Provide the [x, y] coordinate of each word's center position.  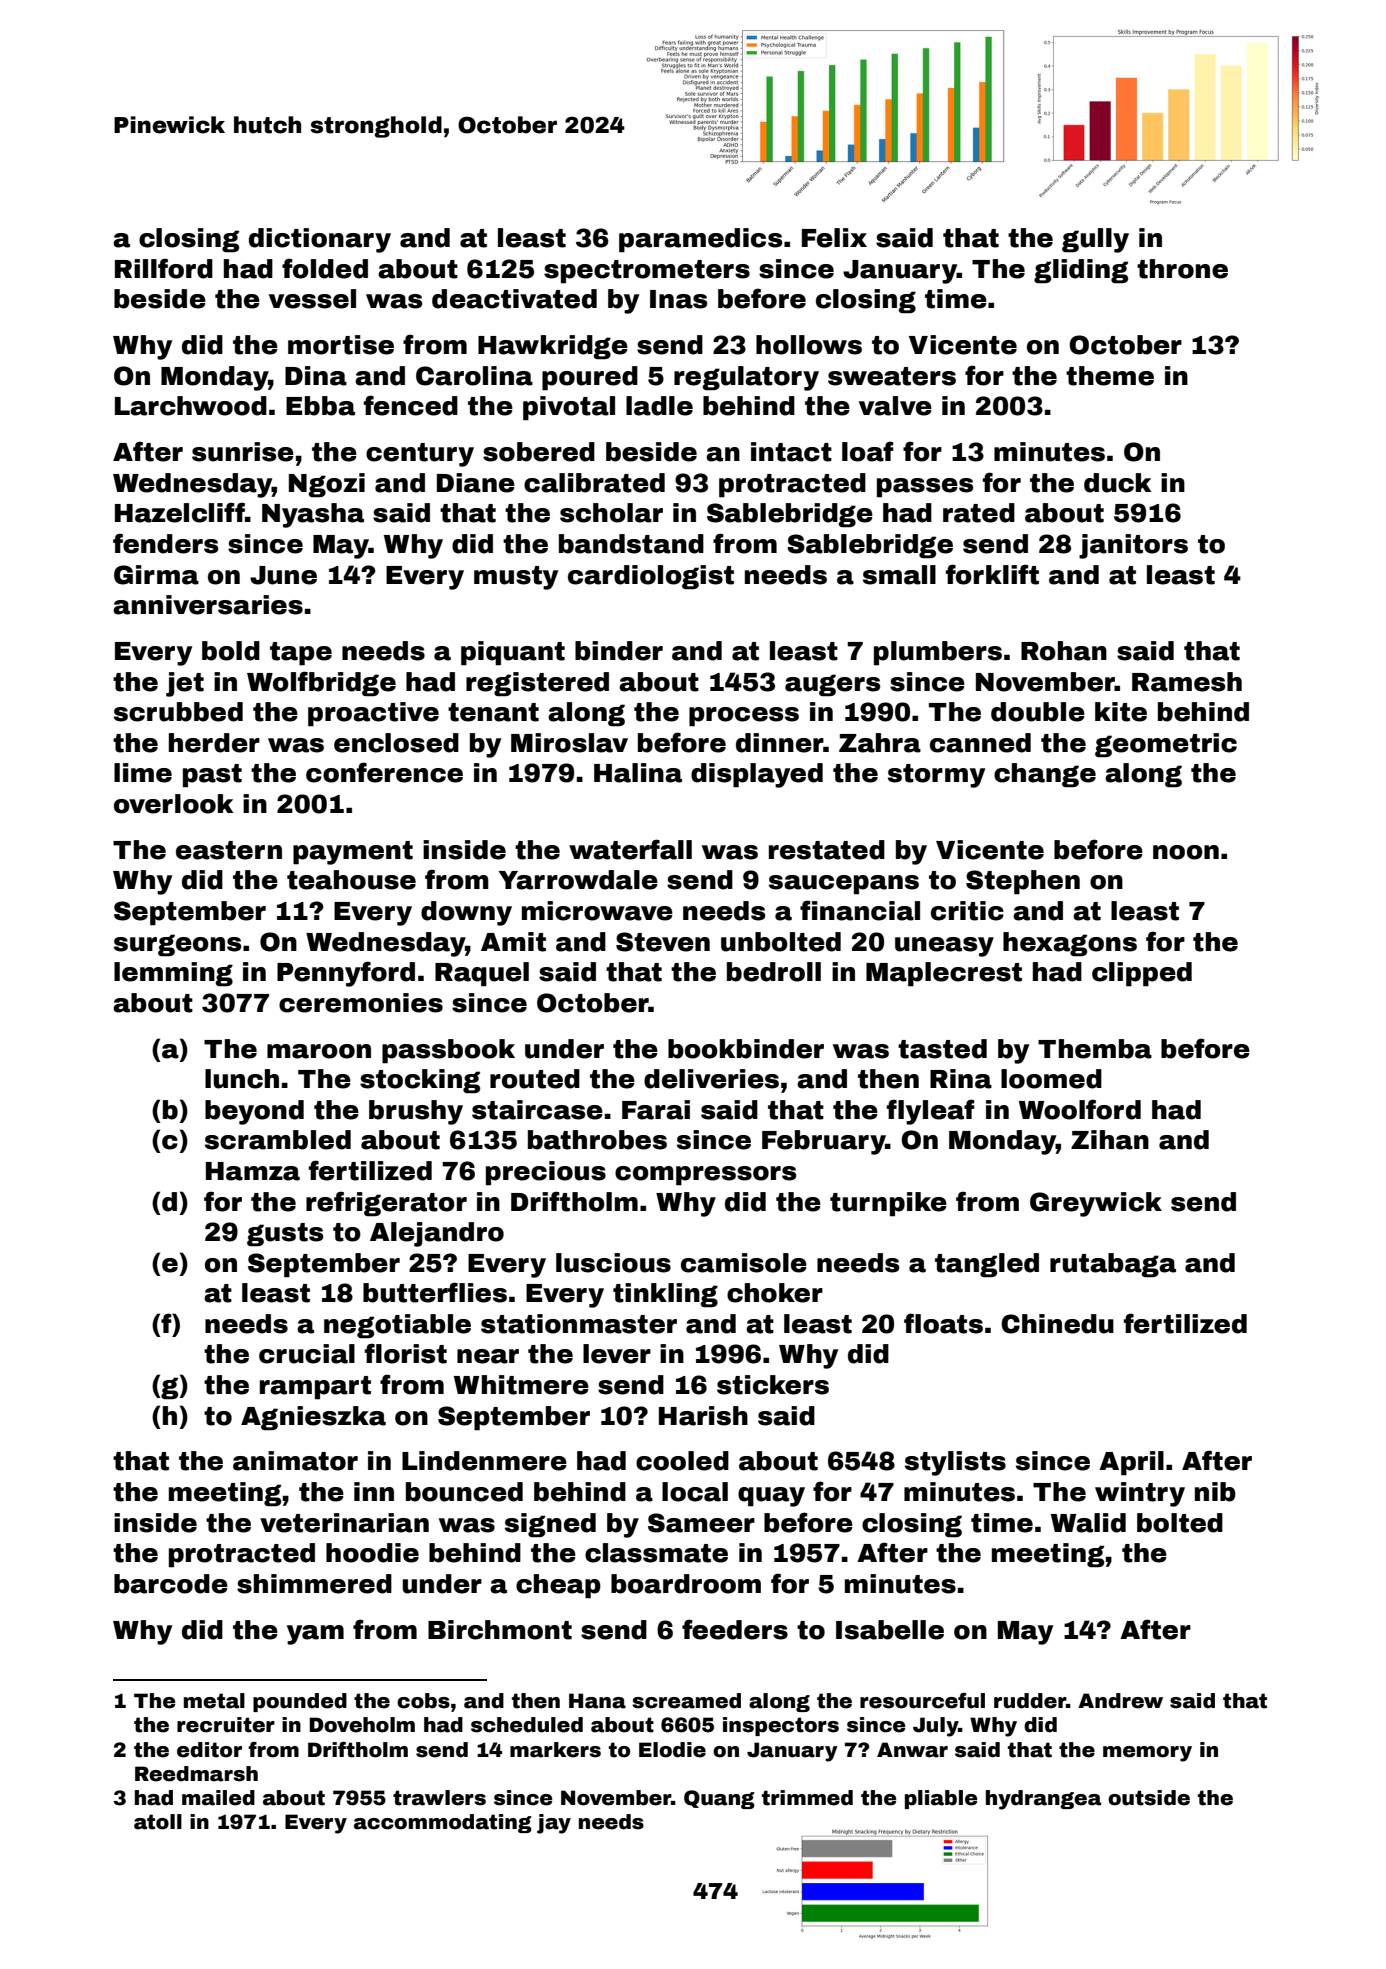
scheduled [527, 1725]
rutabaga [1113, 1265]
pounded [300, 1702]
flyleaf [931, 1112]
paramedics [700, 240]
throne [1182, 269]
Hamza [253, 1171]
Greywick [1096, 1204]
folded [325, 268]
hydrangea [1043, 1800]
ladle [659, 406]
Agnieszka [313, 1418]
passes [925, 488]
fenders [165, 543]
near [488, 1356]
